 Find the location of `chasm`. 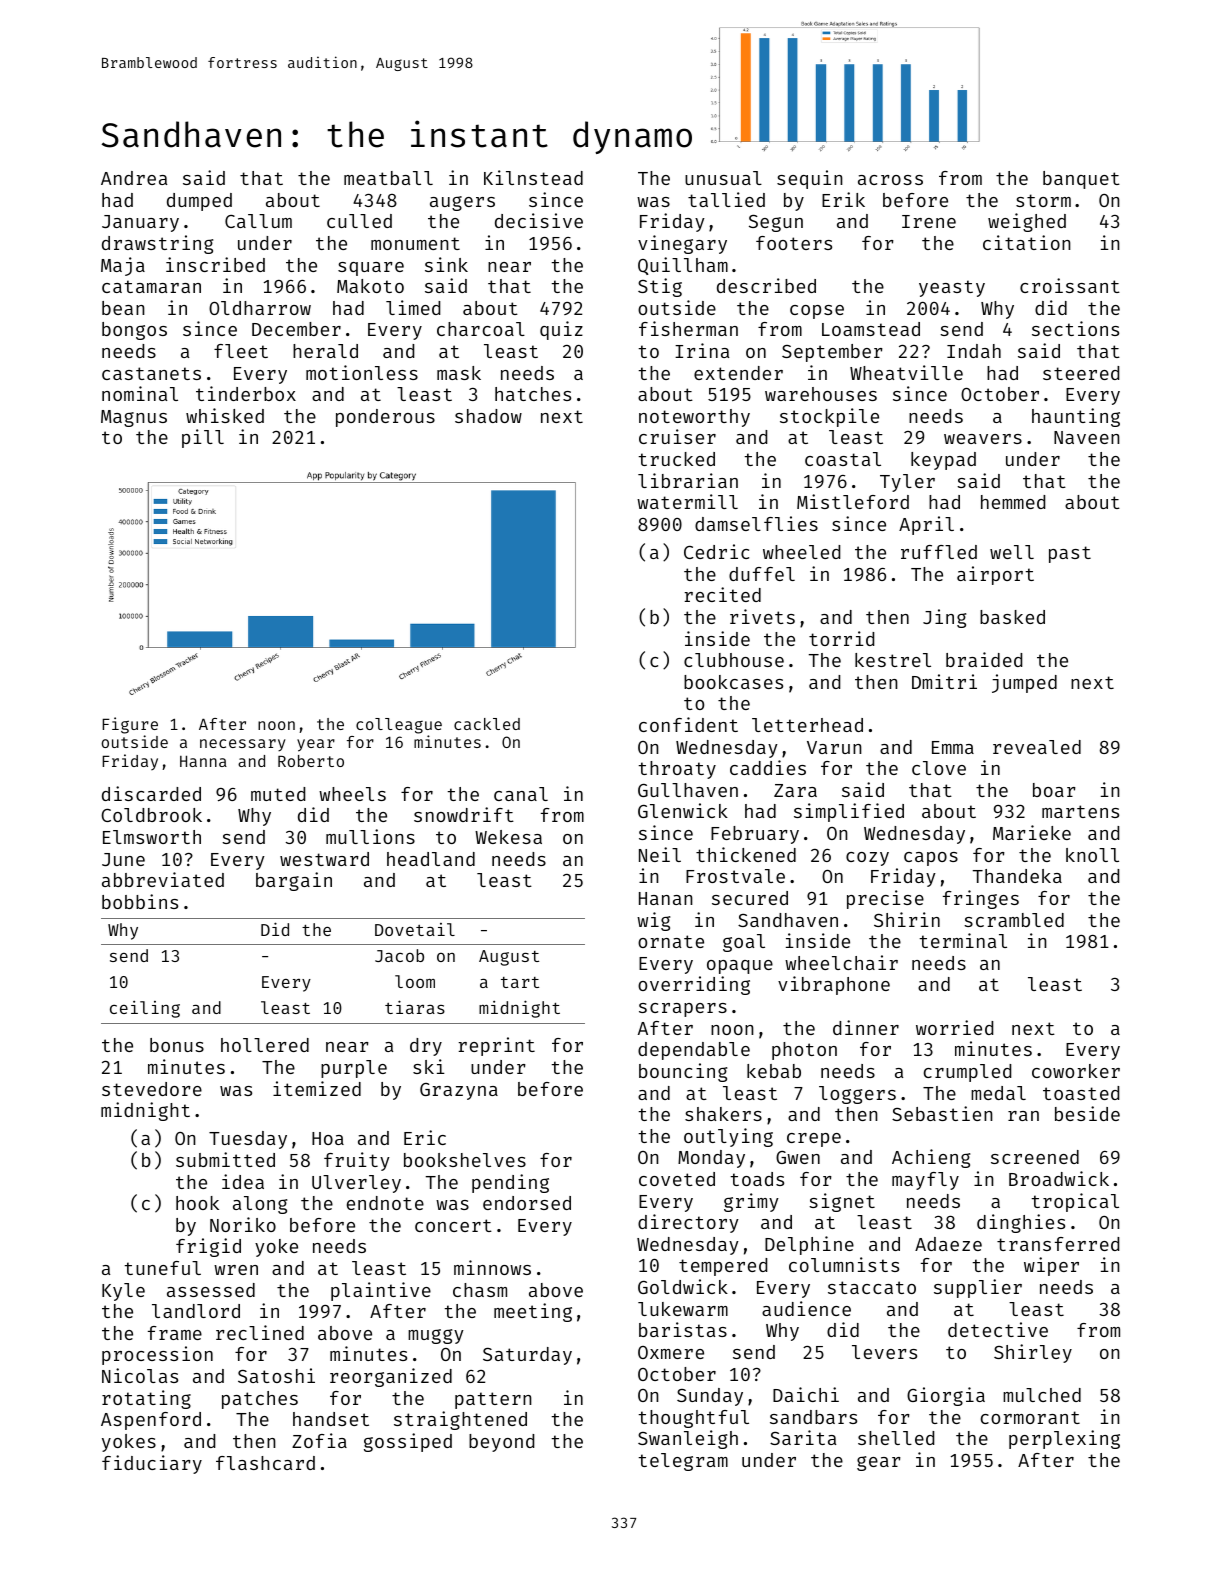

chasm is located at coordinates (480, 1290).
